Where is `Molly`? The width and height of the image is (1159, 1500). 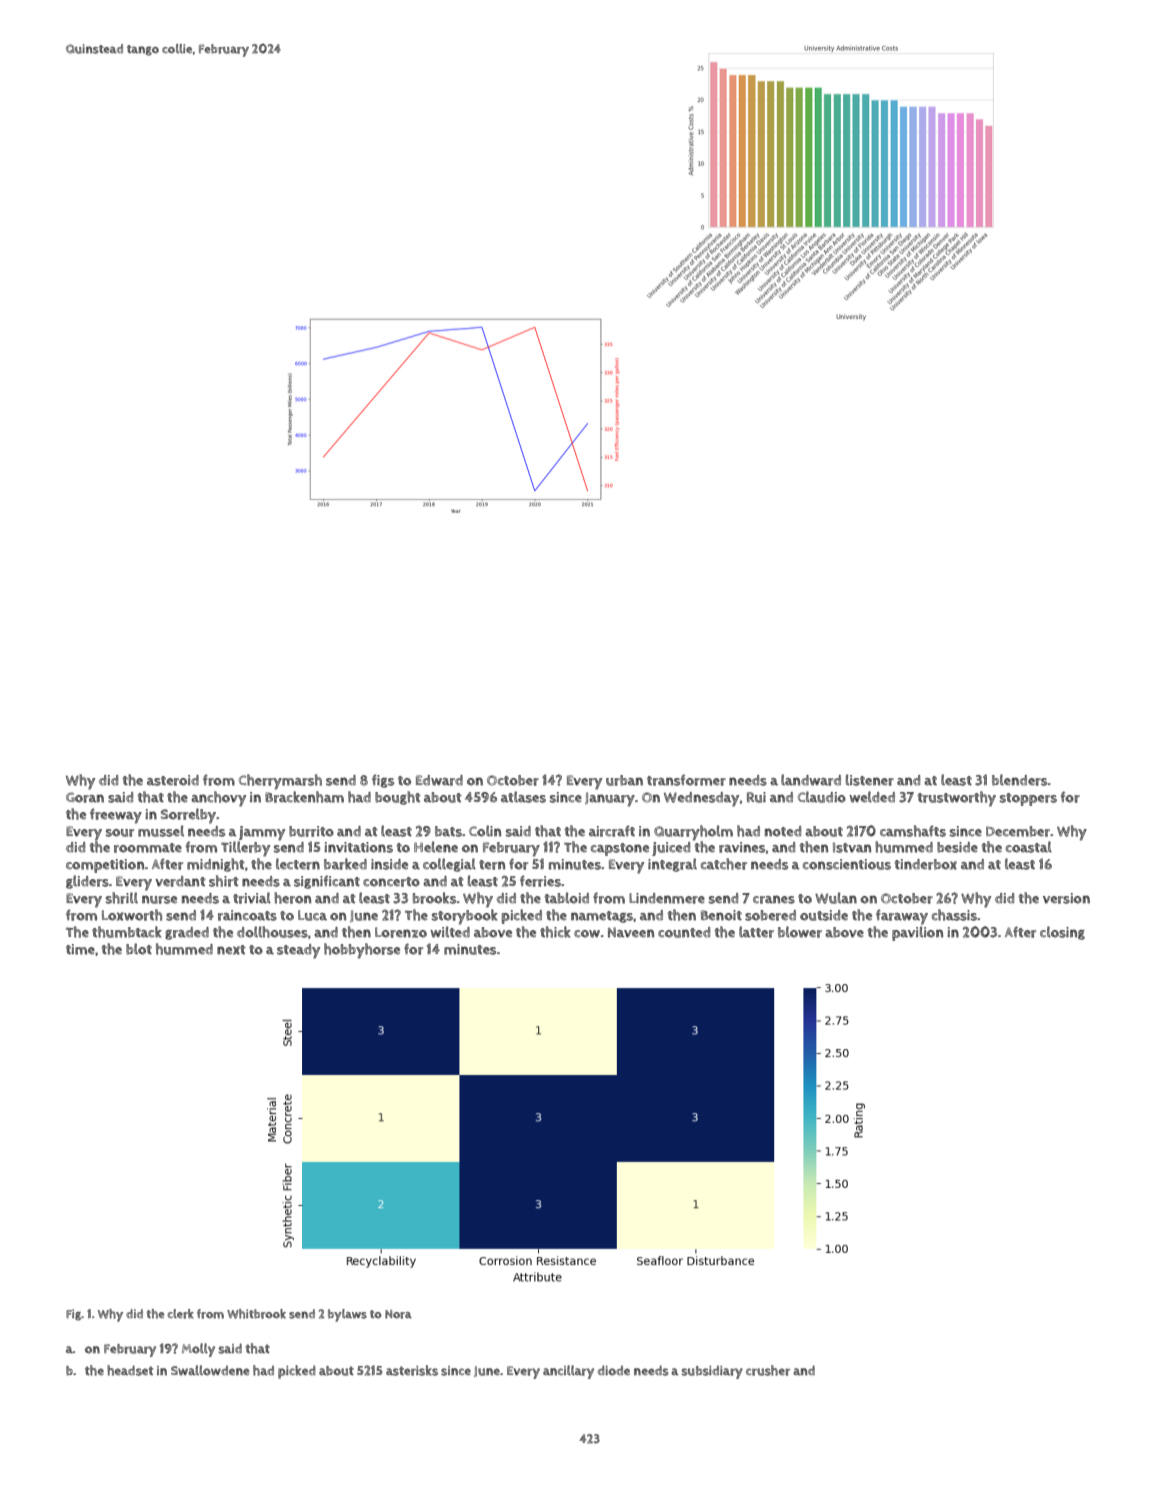
Molly is located at coordinates (198, 1350).
